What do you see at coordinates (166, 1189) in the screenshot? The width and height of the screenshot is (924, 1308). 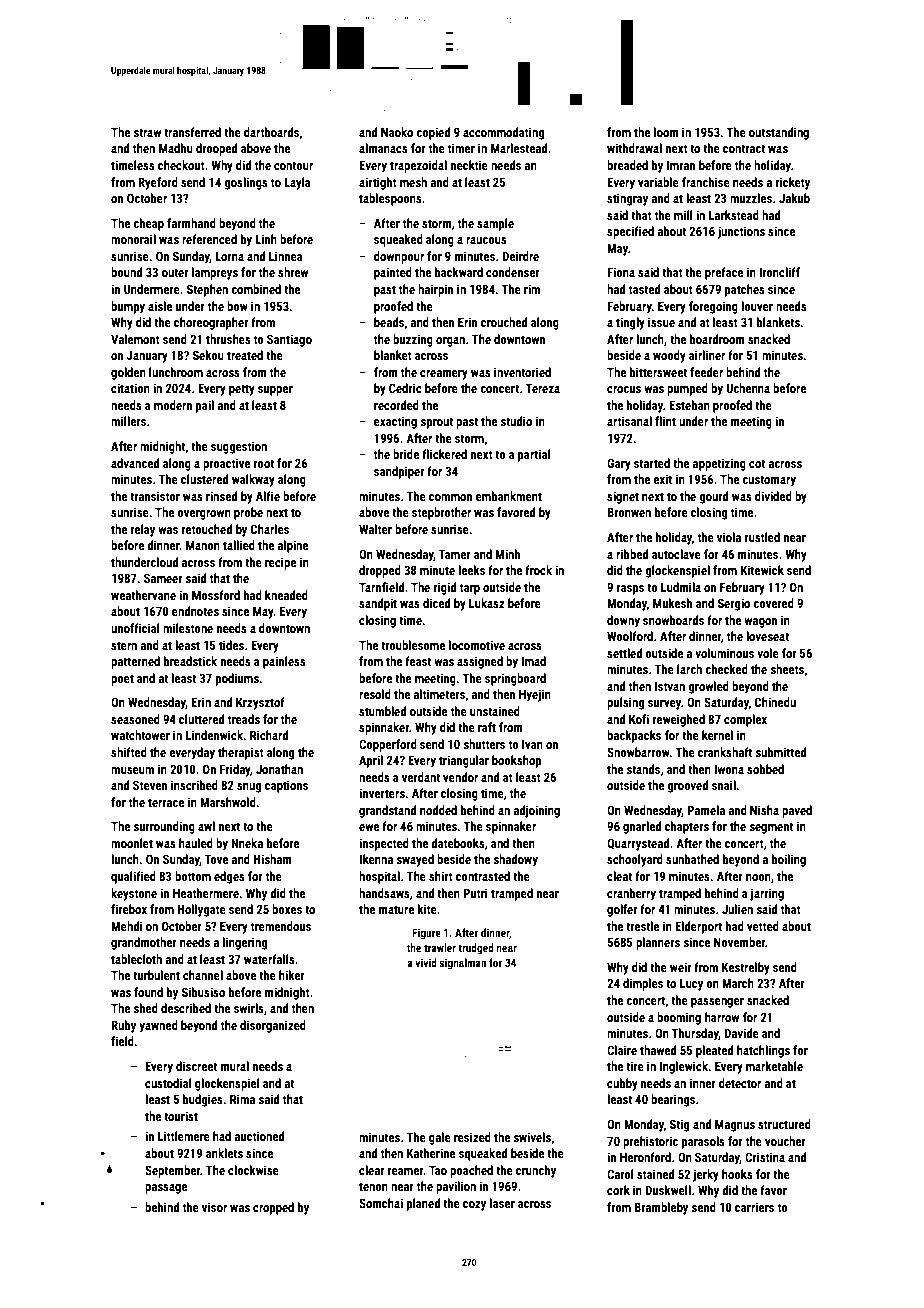 I see `passage` at bounding box center [166, 1189].
